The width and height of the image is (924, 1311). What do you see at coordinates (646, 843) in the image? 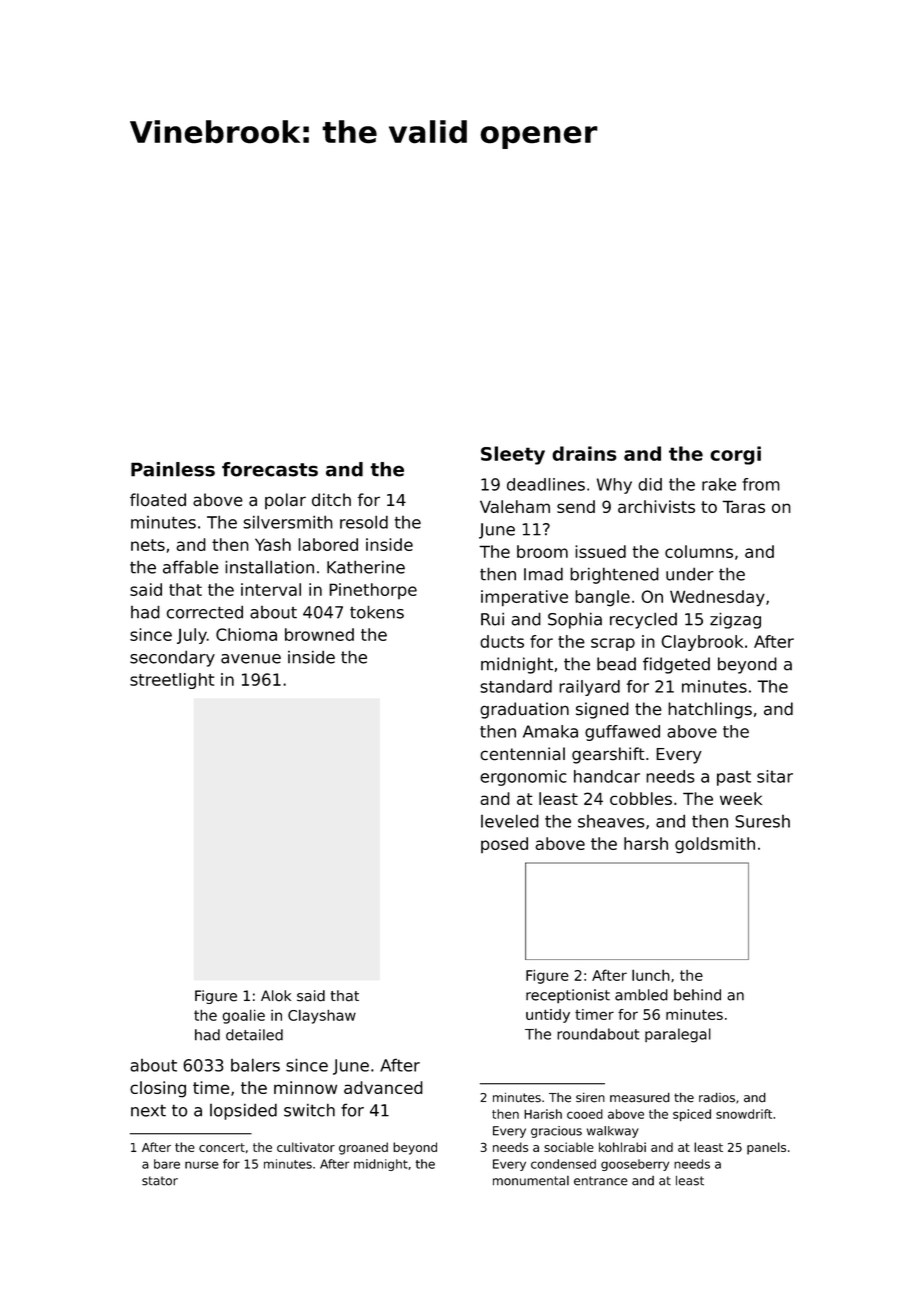
I see `harsh` at bounding box center [646, 843].
